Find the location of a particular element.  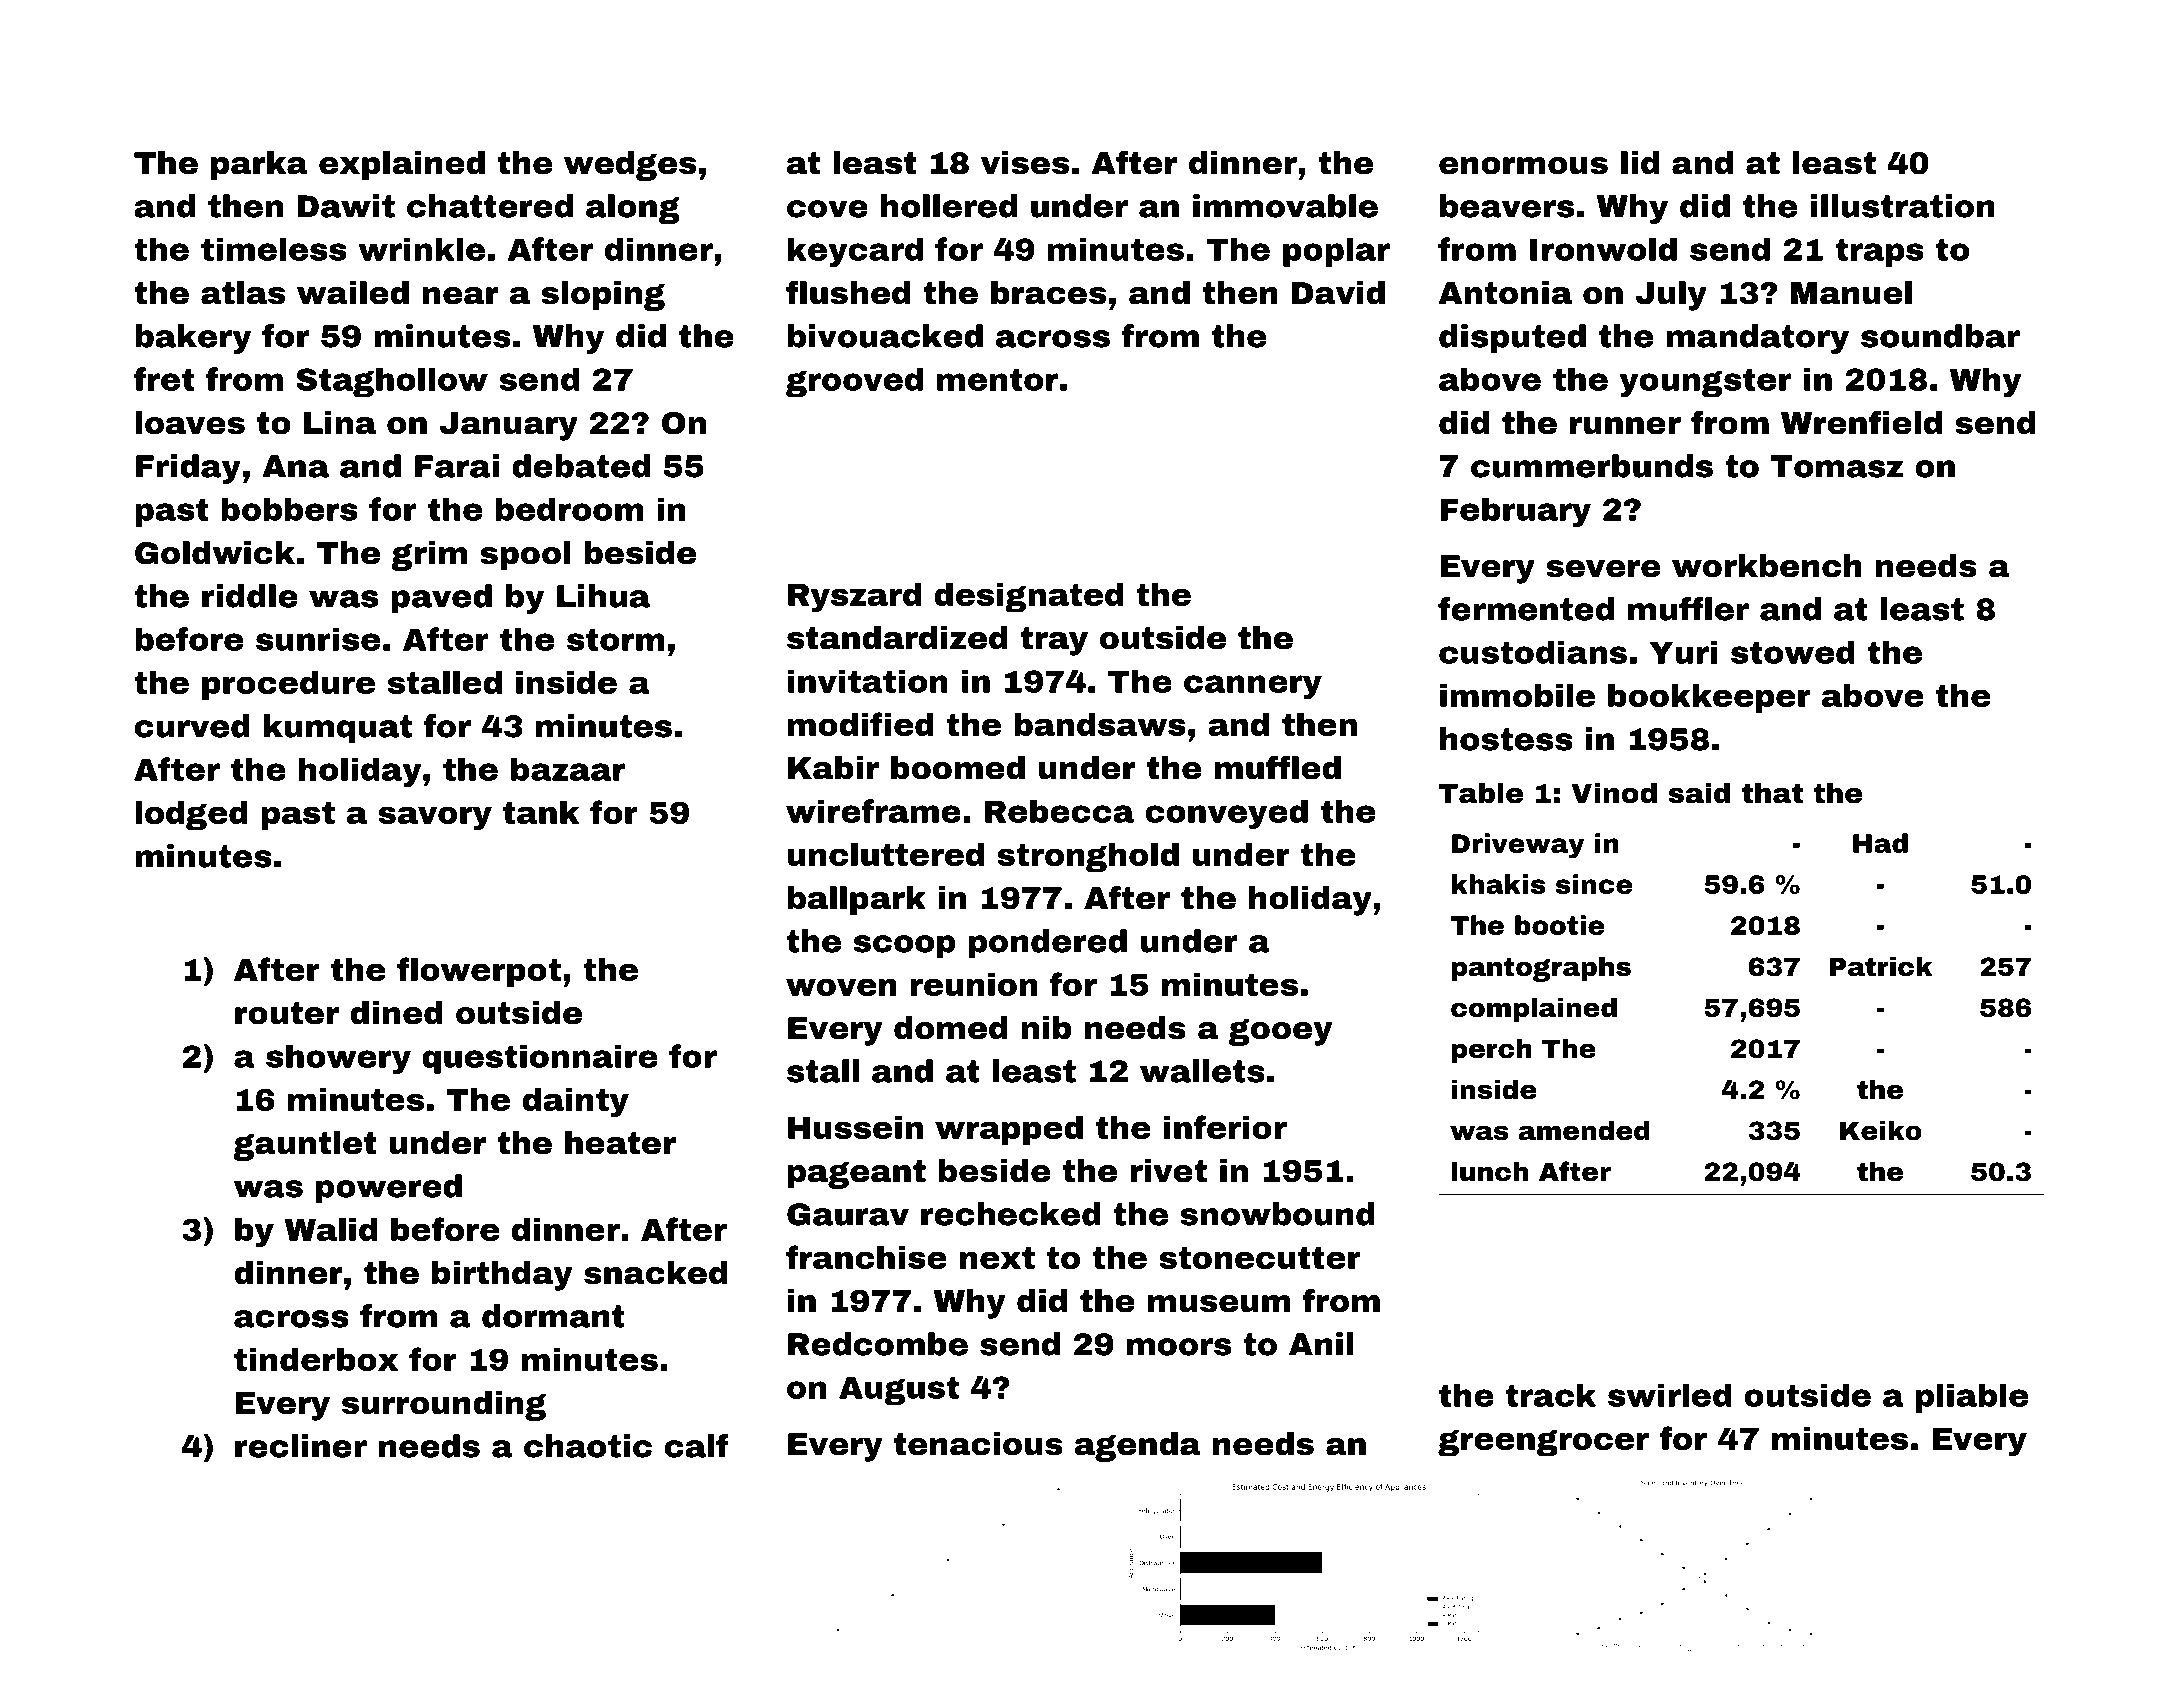

modified is located at coordinates (861, 724).
